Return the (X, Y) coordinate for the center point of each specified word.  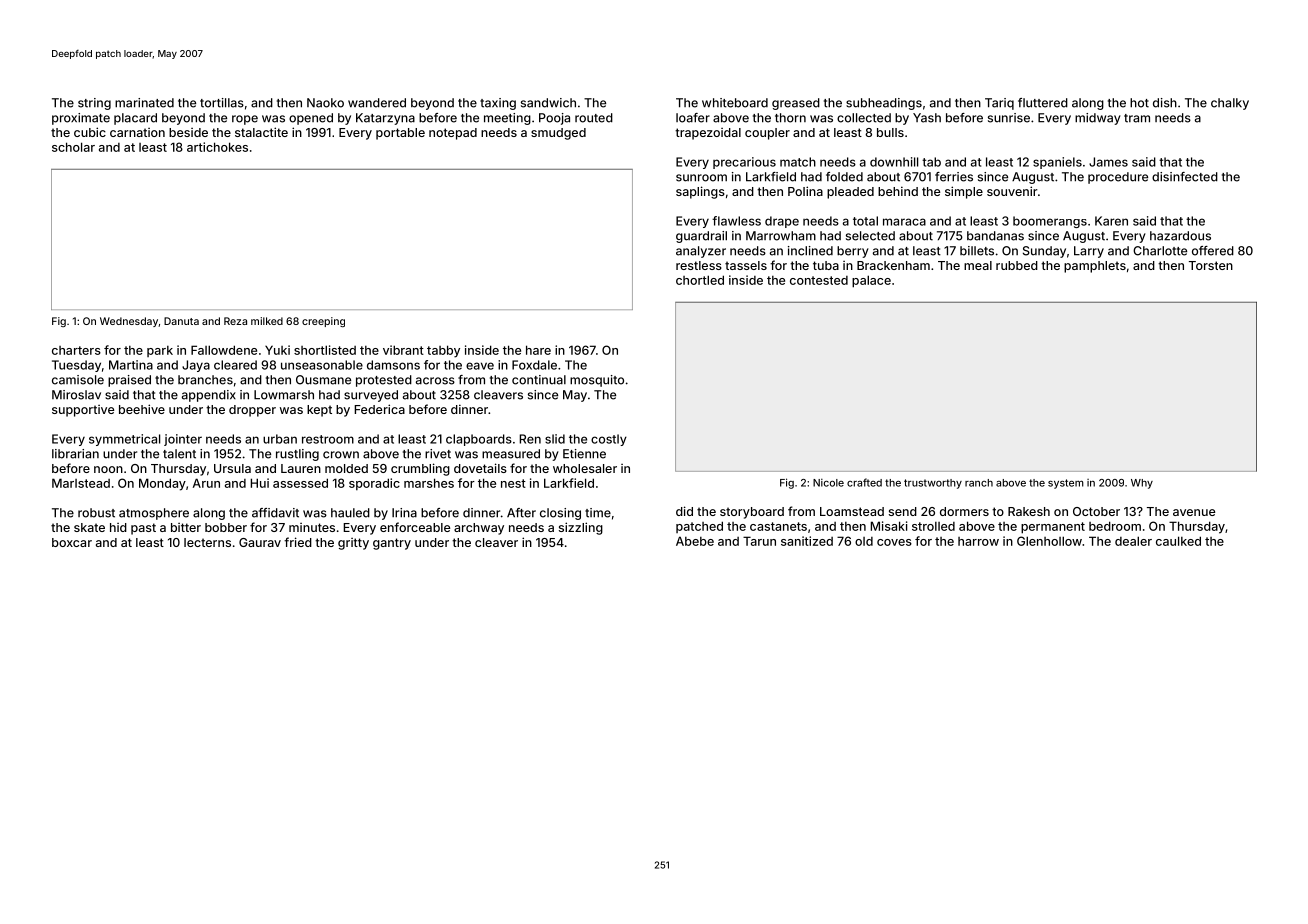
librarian (75, 454)
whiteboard (735, 103)
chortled (700, 280)
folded (844, 177)
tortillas (222, 103)
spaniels (1057, 163)
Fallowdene (224, 350)
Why (1142, 484)
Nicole (828, 482)
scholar (73, 147)
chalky (1230, 104)
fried (298, 542)
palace (871, 281)
